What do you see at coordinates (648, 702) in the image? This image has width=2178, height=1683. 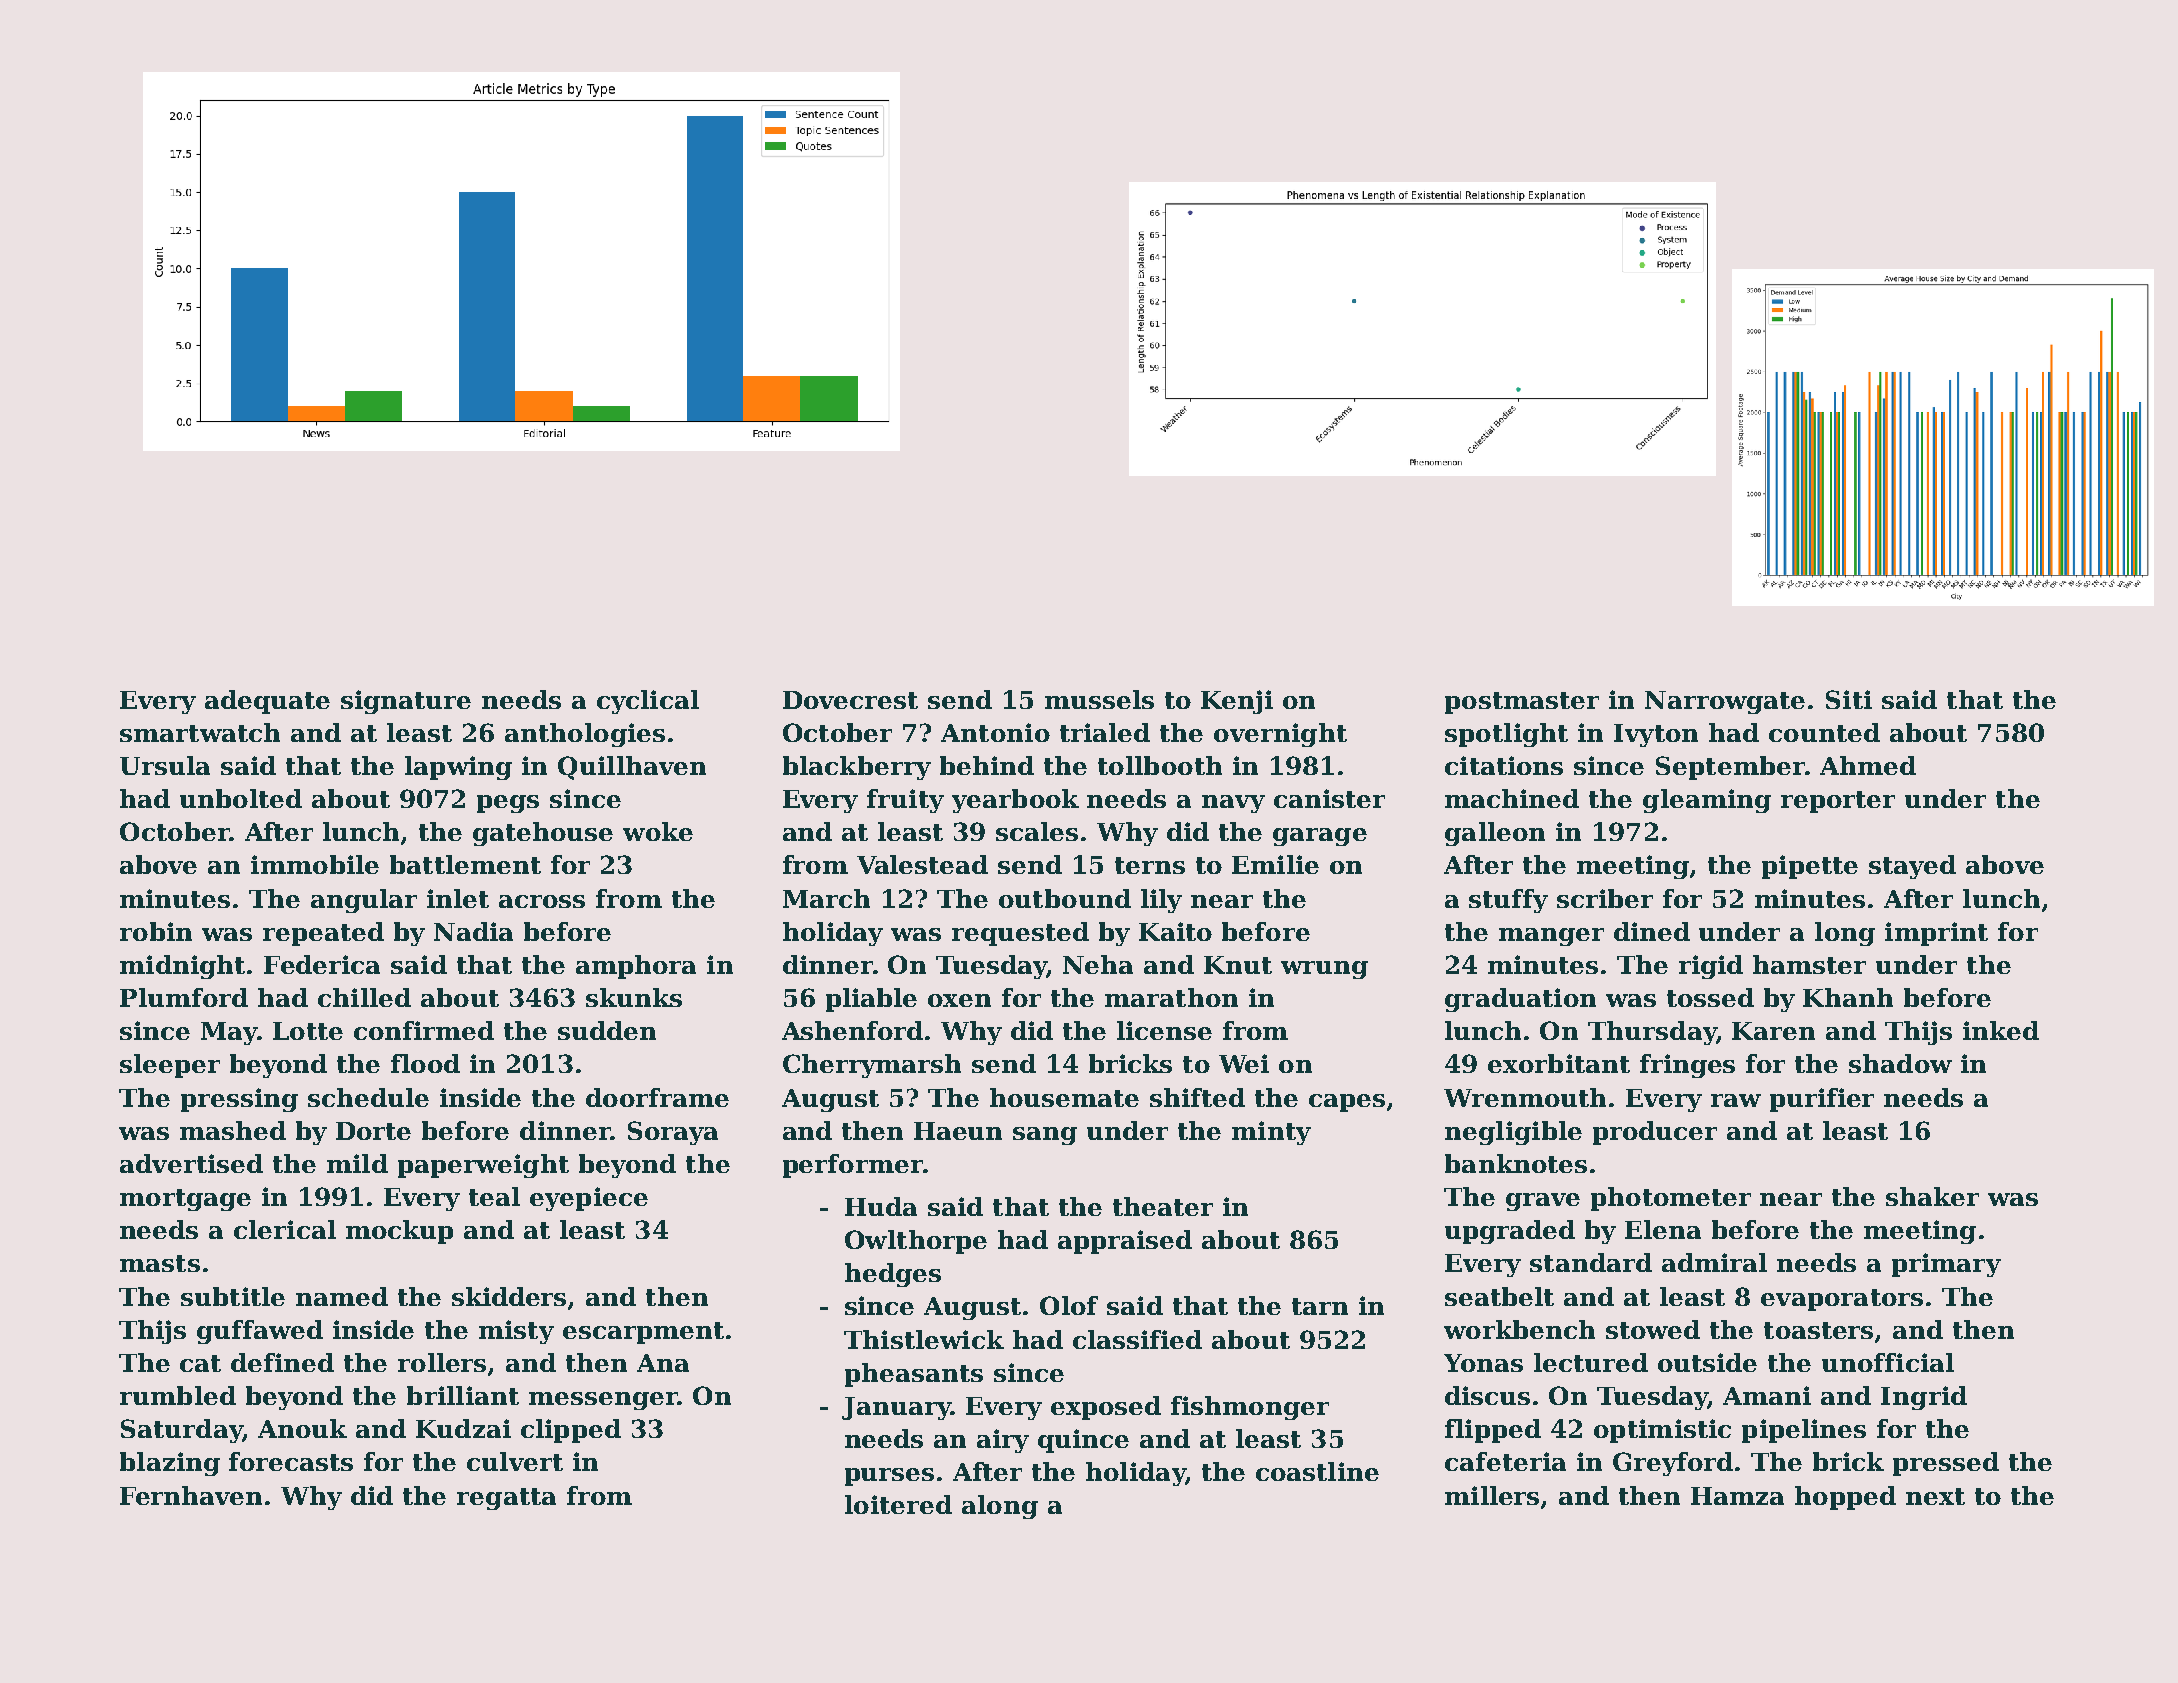 I see `cyclical` at bounding box center [648, 702].
